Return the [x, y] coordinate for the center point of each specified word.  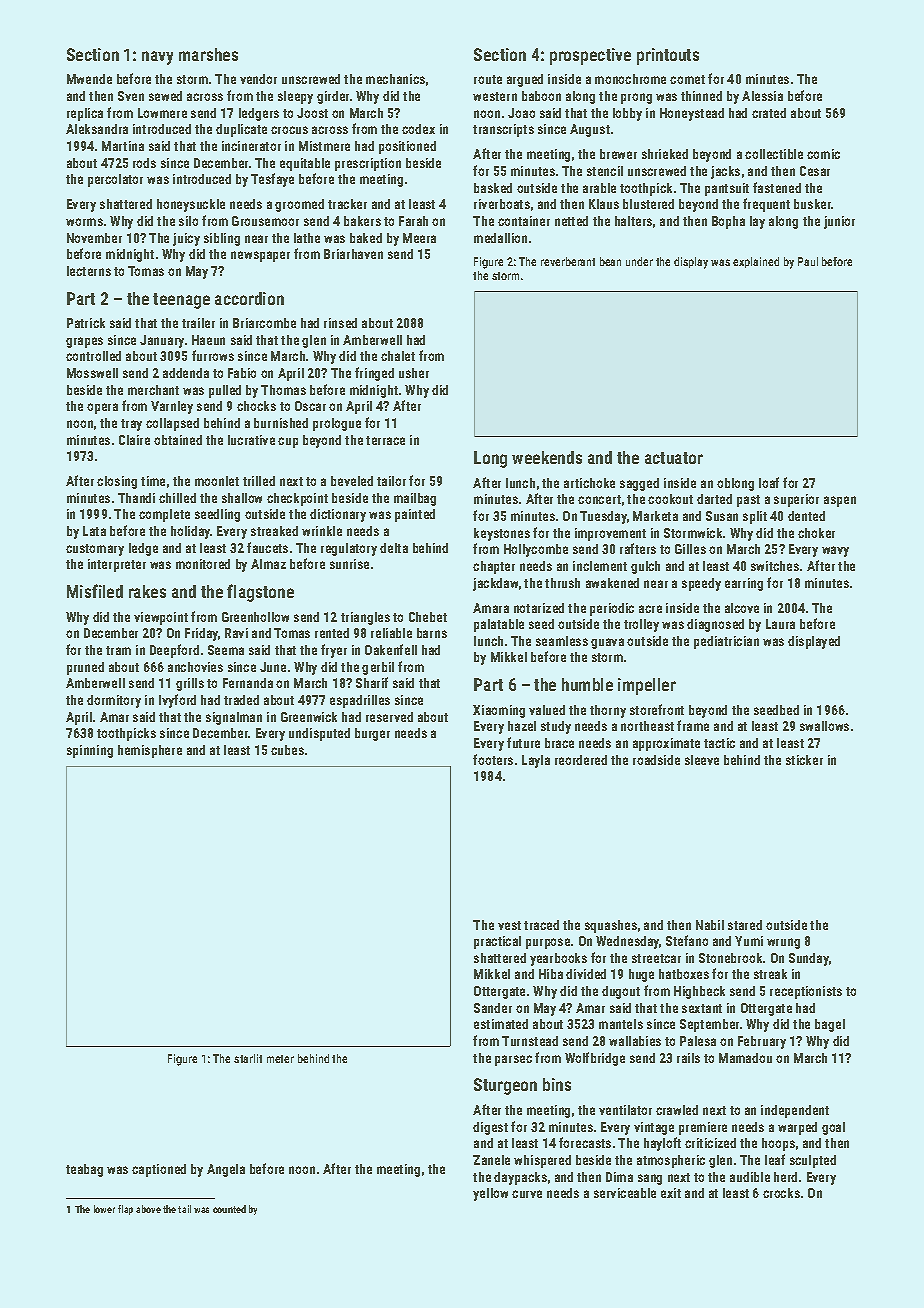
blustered [648, 204]
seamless [562, 641]
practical [497, 942]
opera [102, 408]
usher [414, 373]
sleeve [702, 760]
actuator [674, 458]
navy [157, 58]
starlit [248, 1058]
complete [164, 515]
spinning [90, 751]
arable [599, 188]
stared [745, 925]
